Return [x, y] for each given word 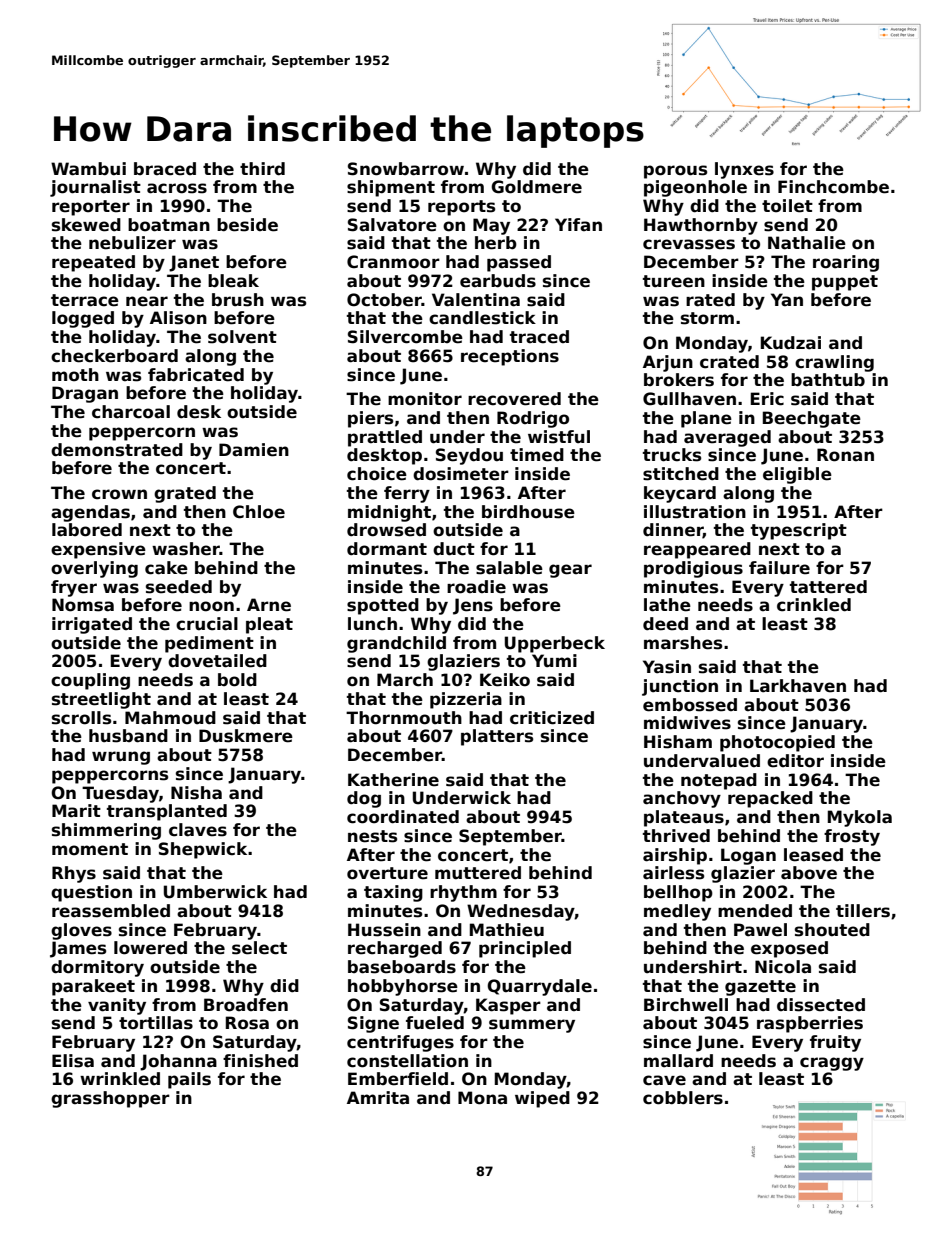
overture [387, 873]
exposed [789, 949]
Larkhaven [798, 686]
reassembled [111, 911]
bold [237, 680]
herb [496, 243]
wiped [542, 1099]
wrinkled [120, 1079]
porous [675, 172]
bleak [233, 281]
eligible [797, 475]
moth [75, 375]
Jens [473, 606]
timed [537, 455]
